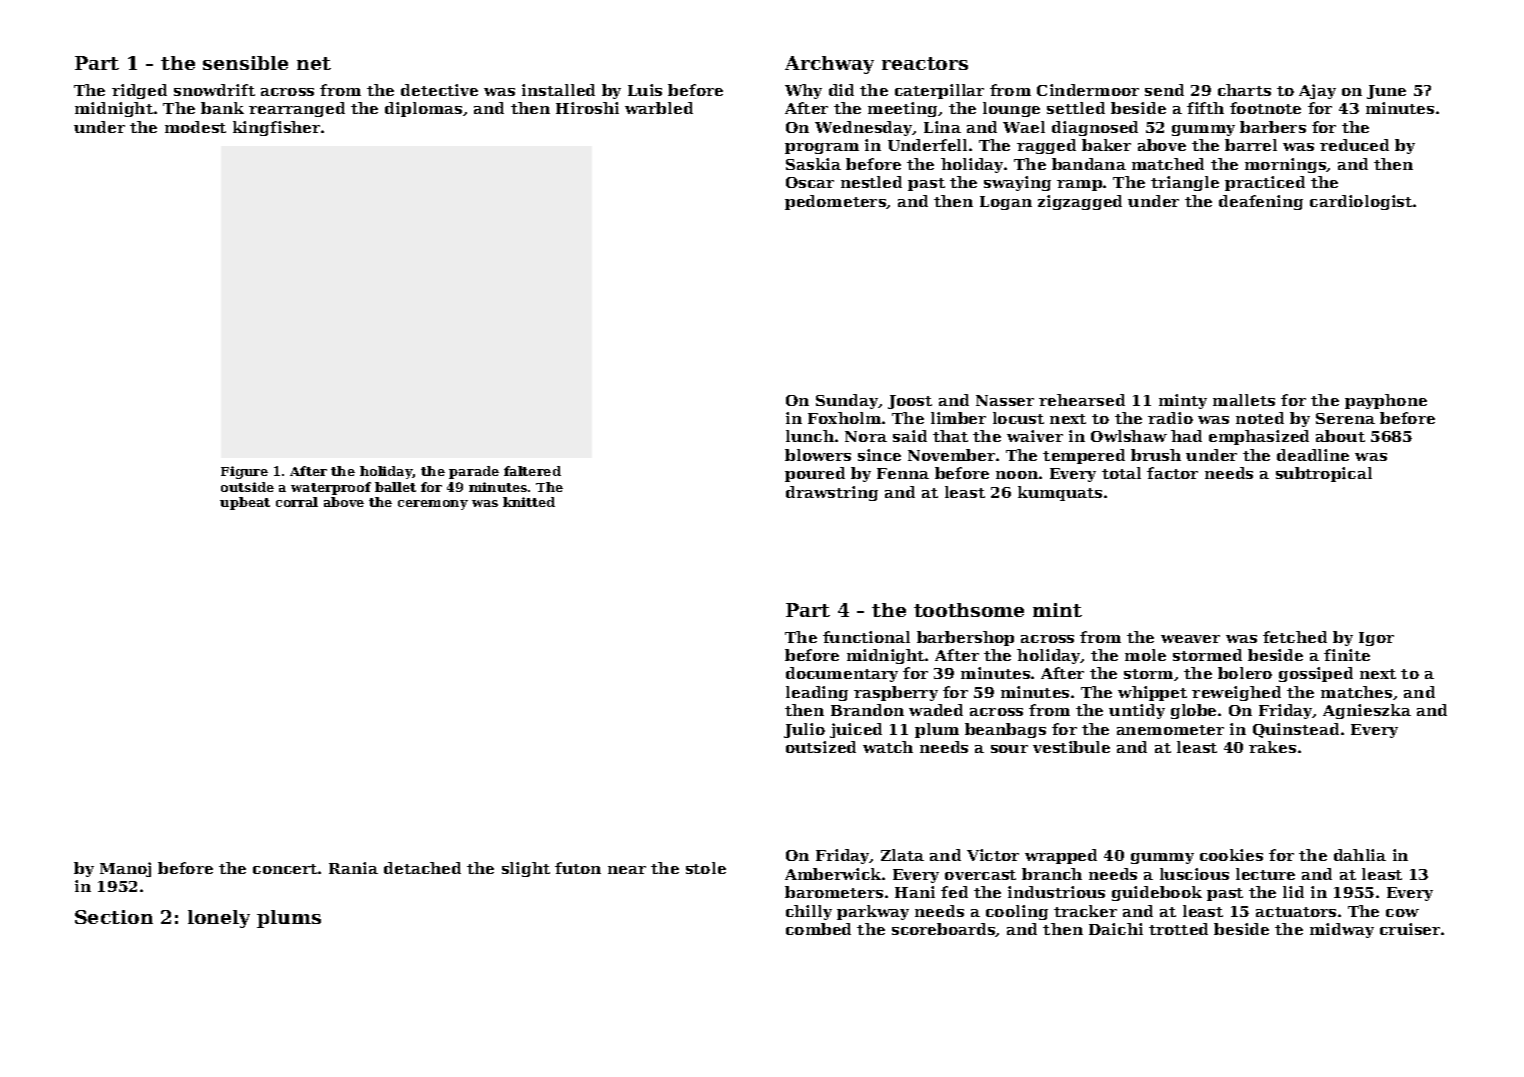  Describe the element at coordinates (842, 674) in the image. I see `documentary` at that location.
